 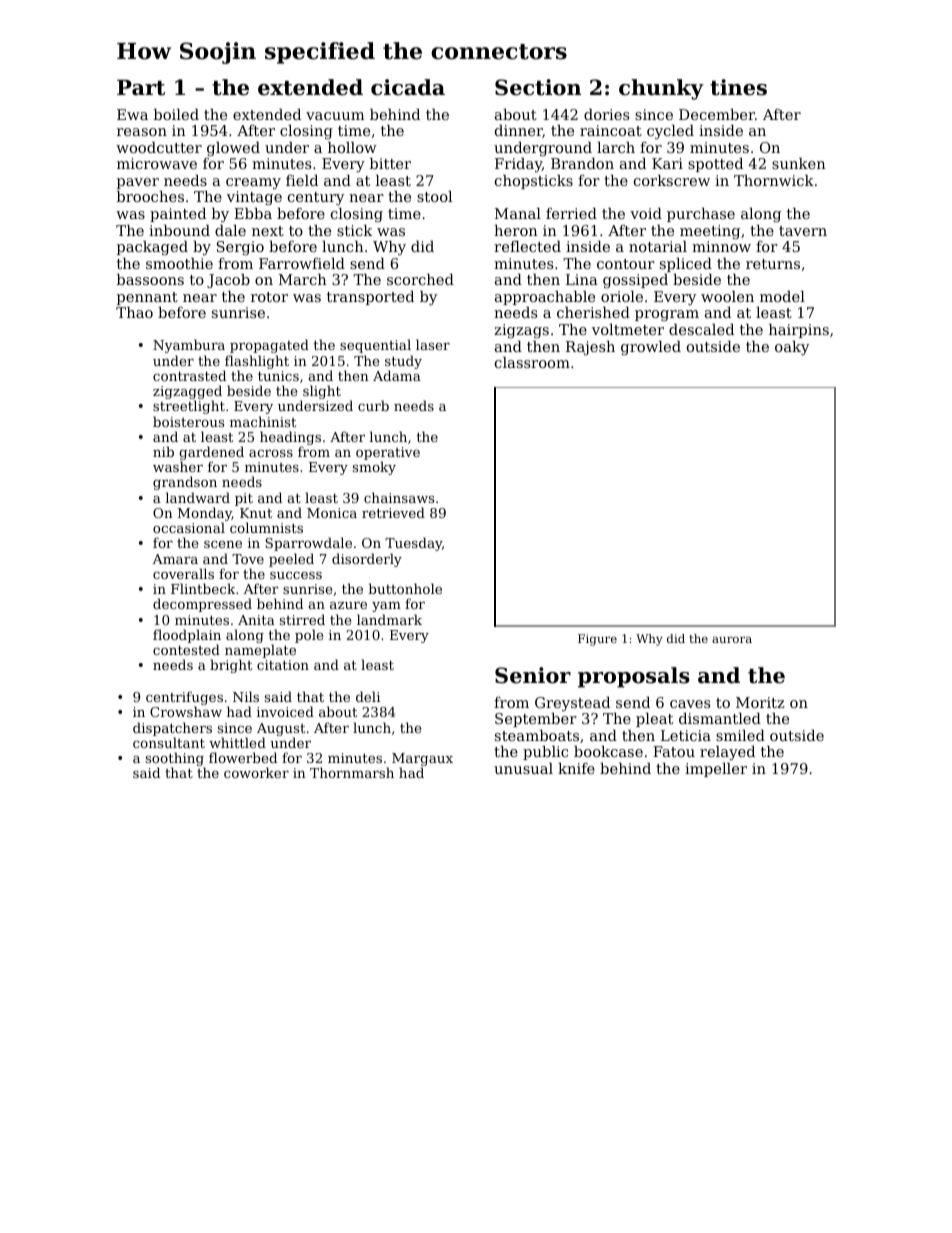 I want to click on Tuesday, so click(x=413, y=544).
